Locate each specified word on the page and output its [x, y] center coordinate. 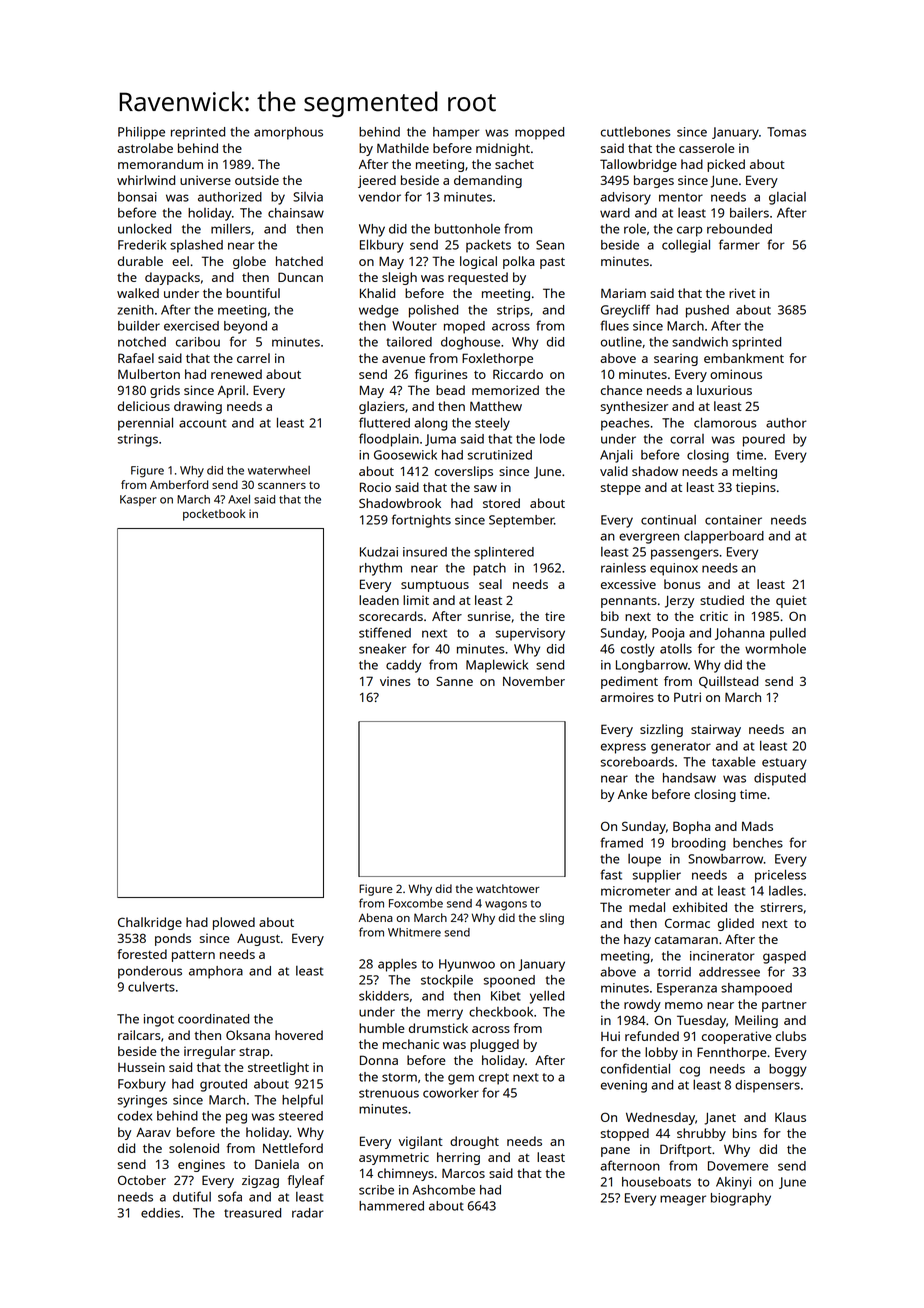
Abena [376, 917]
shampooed [756, 989]
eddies [160, 1213]
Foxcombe [416, 903]
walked [138, 293]
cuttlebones [636, 132]
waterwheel [279, 470]
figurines [441, 375]
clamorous [725, 422]
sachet [514, 164]
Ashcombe [444, 1190]
